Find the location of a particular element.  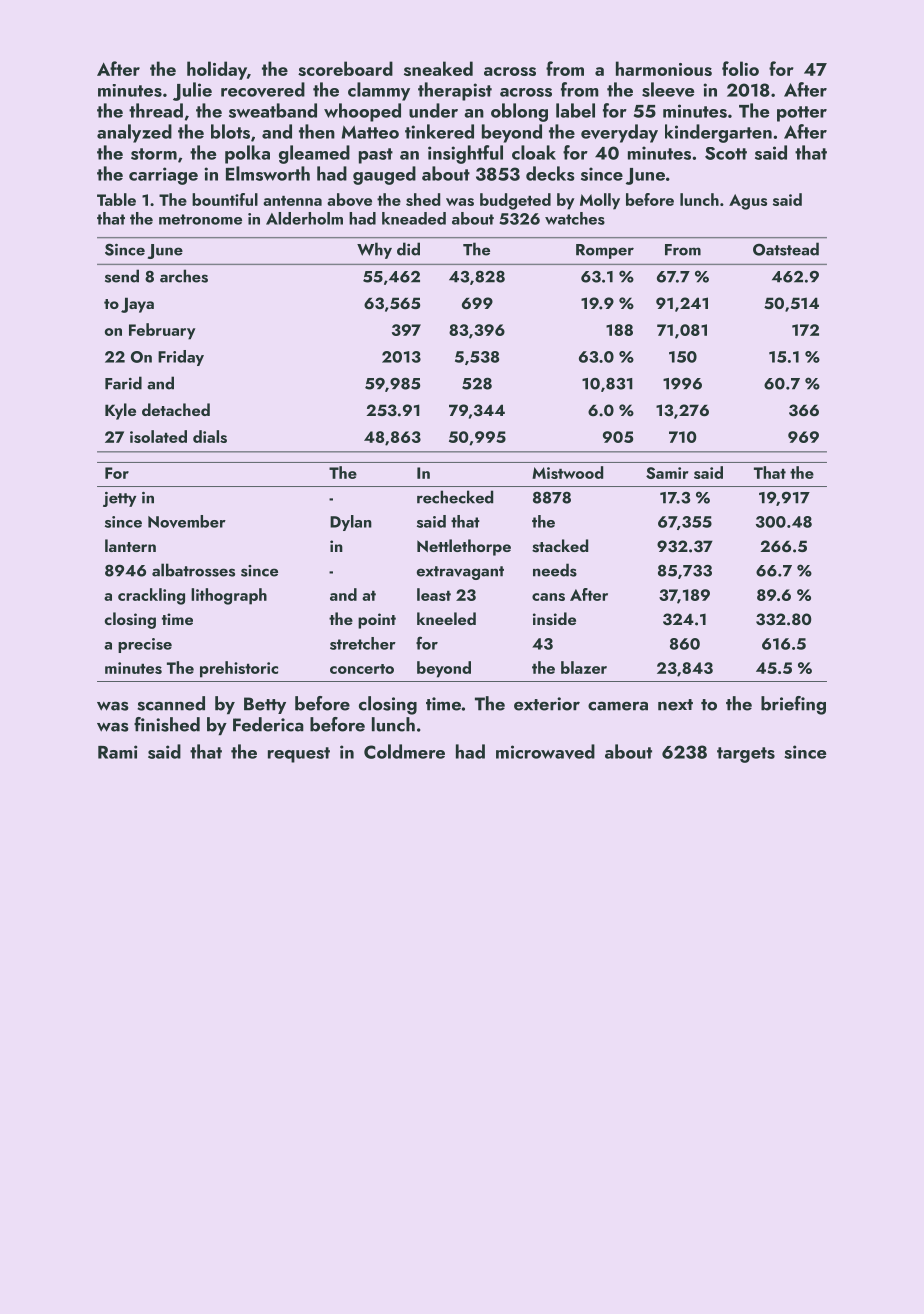

Oatstead is located at coordinates (786, 249).
